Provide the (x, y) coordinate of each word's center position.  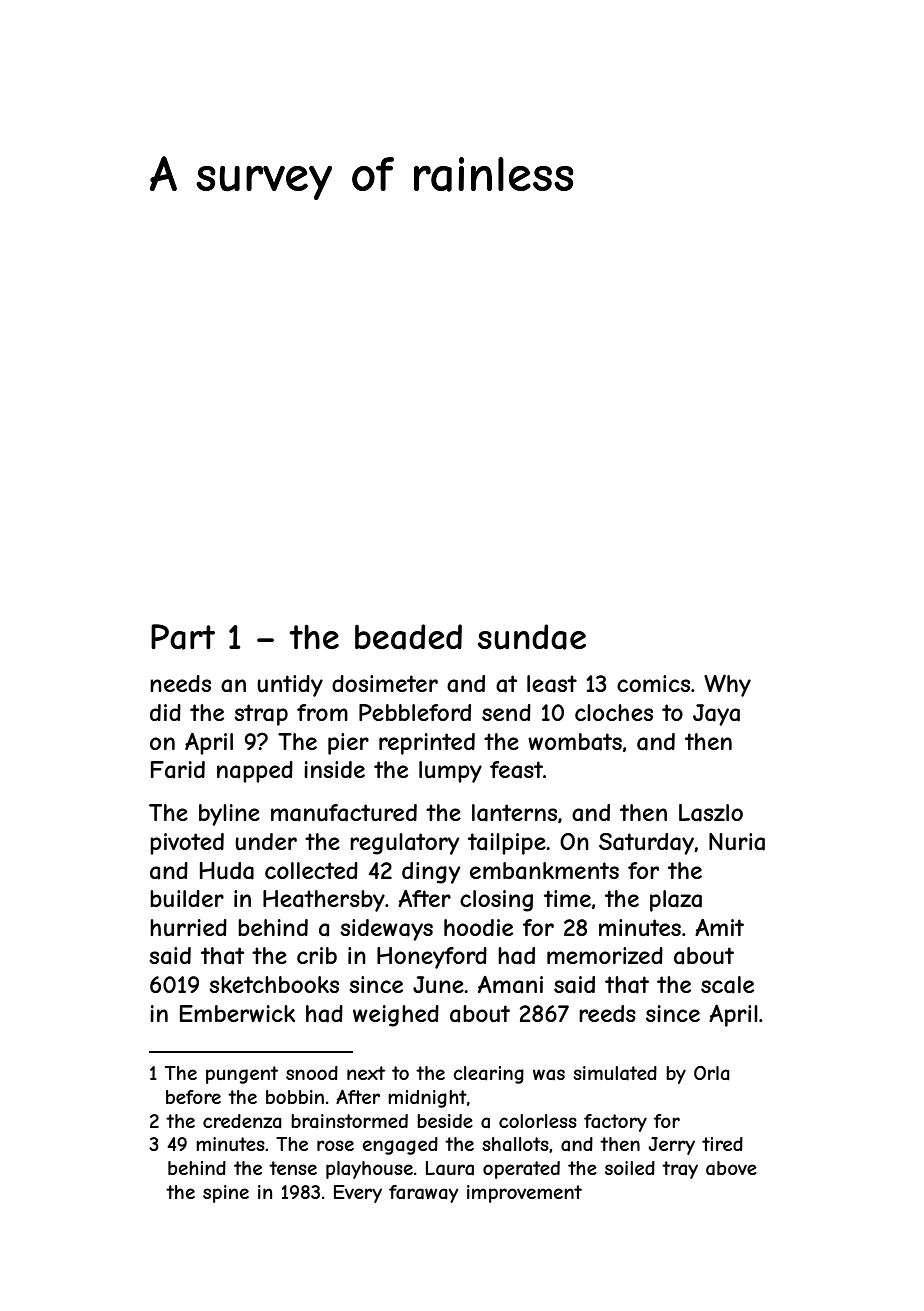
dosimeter (385, 683)
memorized (605, 955)
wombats (575, 742)
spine (226, 1194)
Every (358, 1194)
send (506, 712)
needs (180, 683)
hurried (188, 927)
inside (334, 769)
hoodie (478, 927)
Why (727, 685)
